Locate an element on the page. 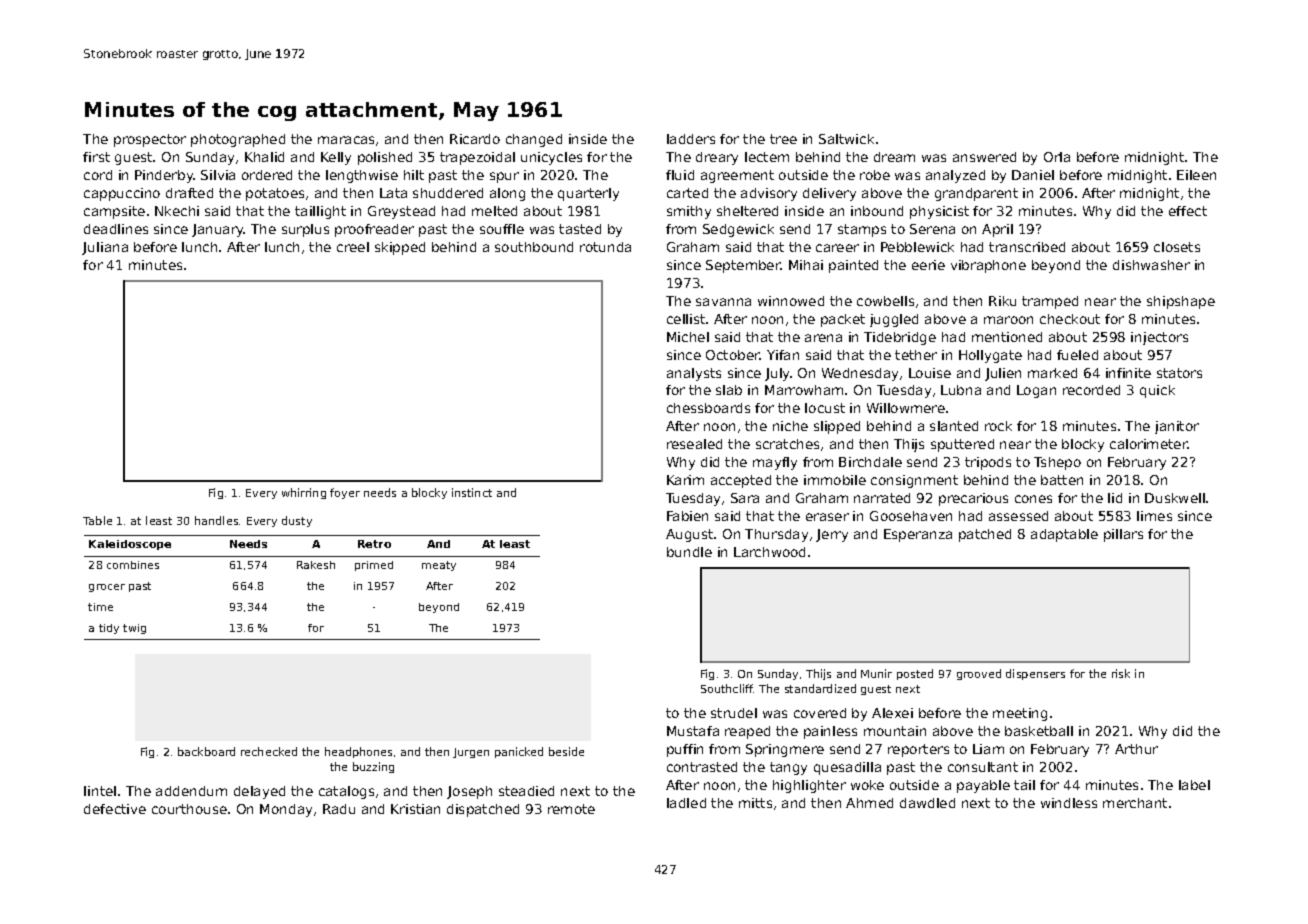  pillars is located at coordinates (1123, 535).
